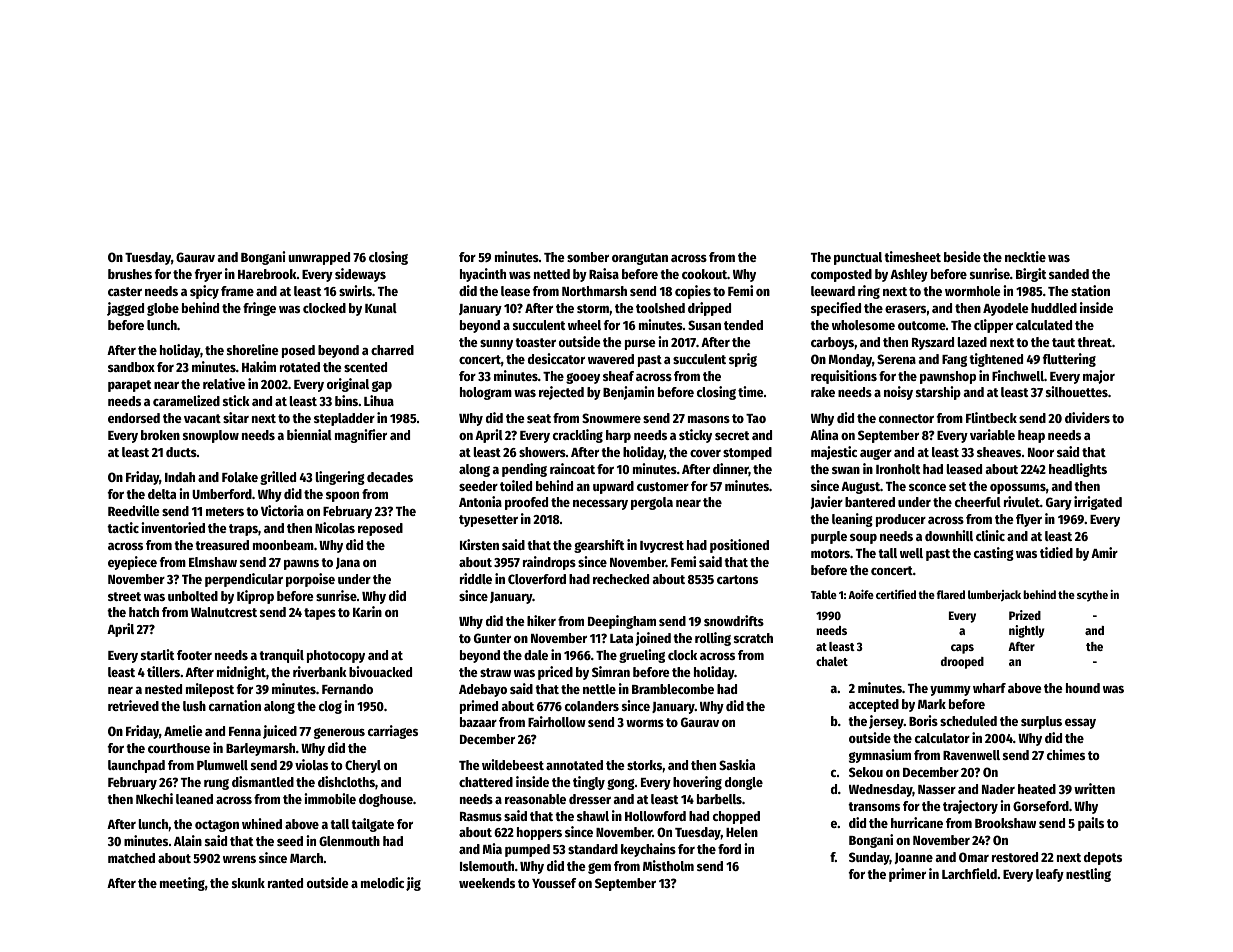 The image size is (1233, 952). Describe the element at coordinates (390, 477) in the document. I see `decades` at that location.
